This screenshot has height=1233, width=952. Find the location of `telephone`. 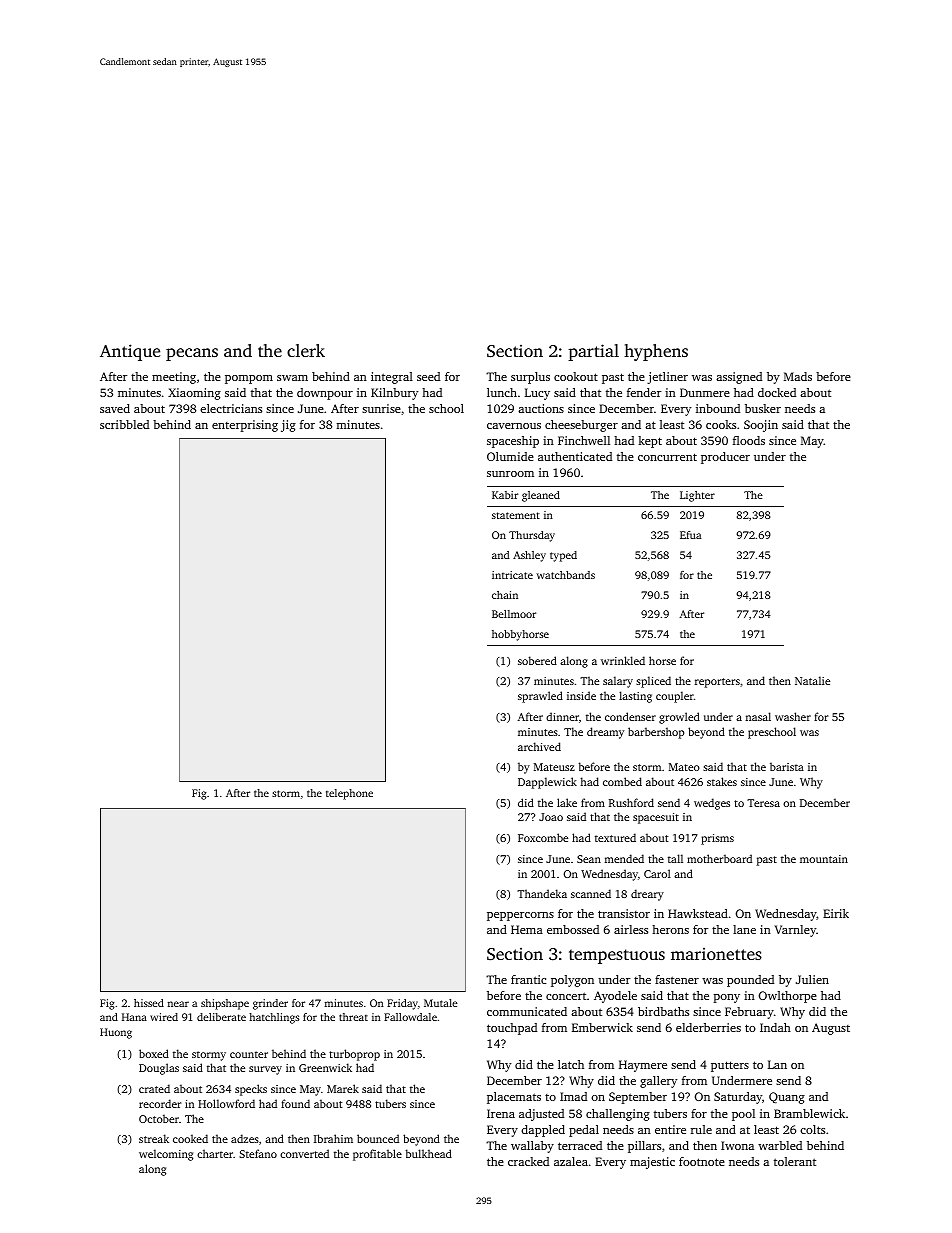

telephone is located at coordinates (349, 794).
